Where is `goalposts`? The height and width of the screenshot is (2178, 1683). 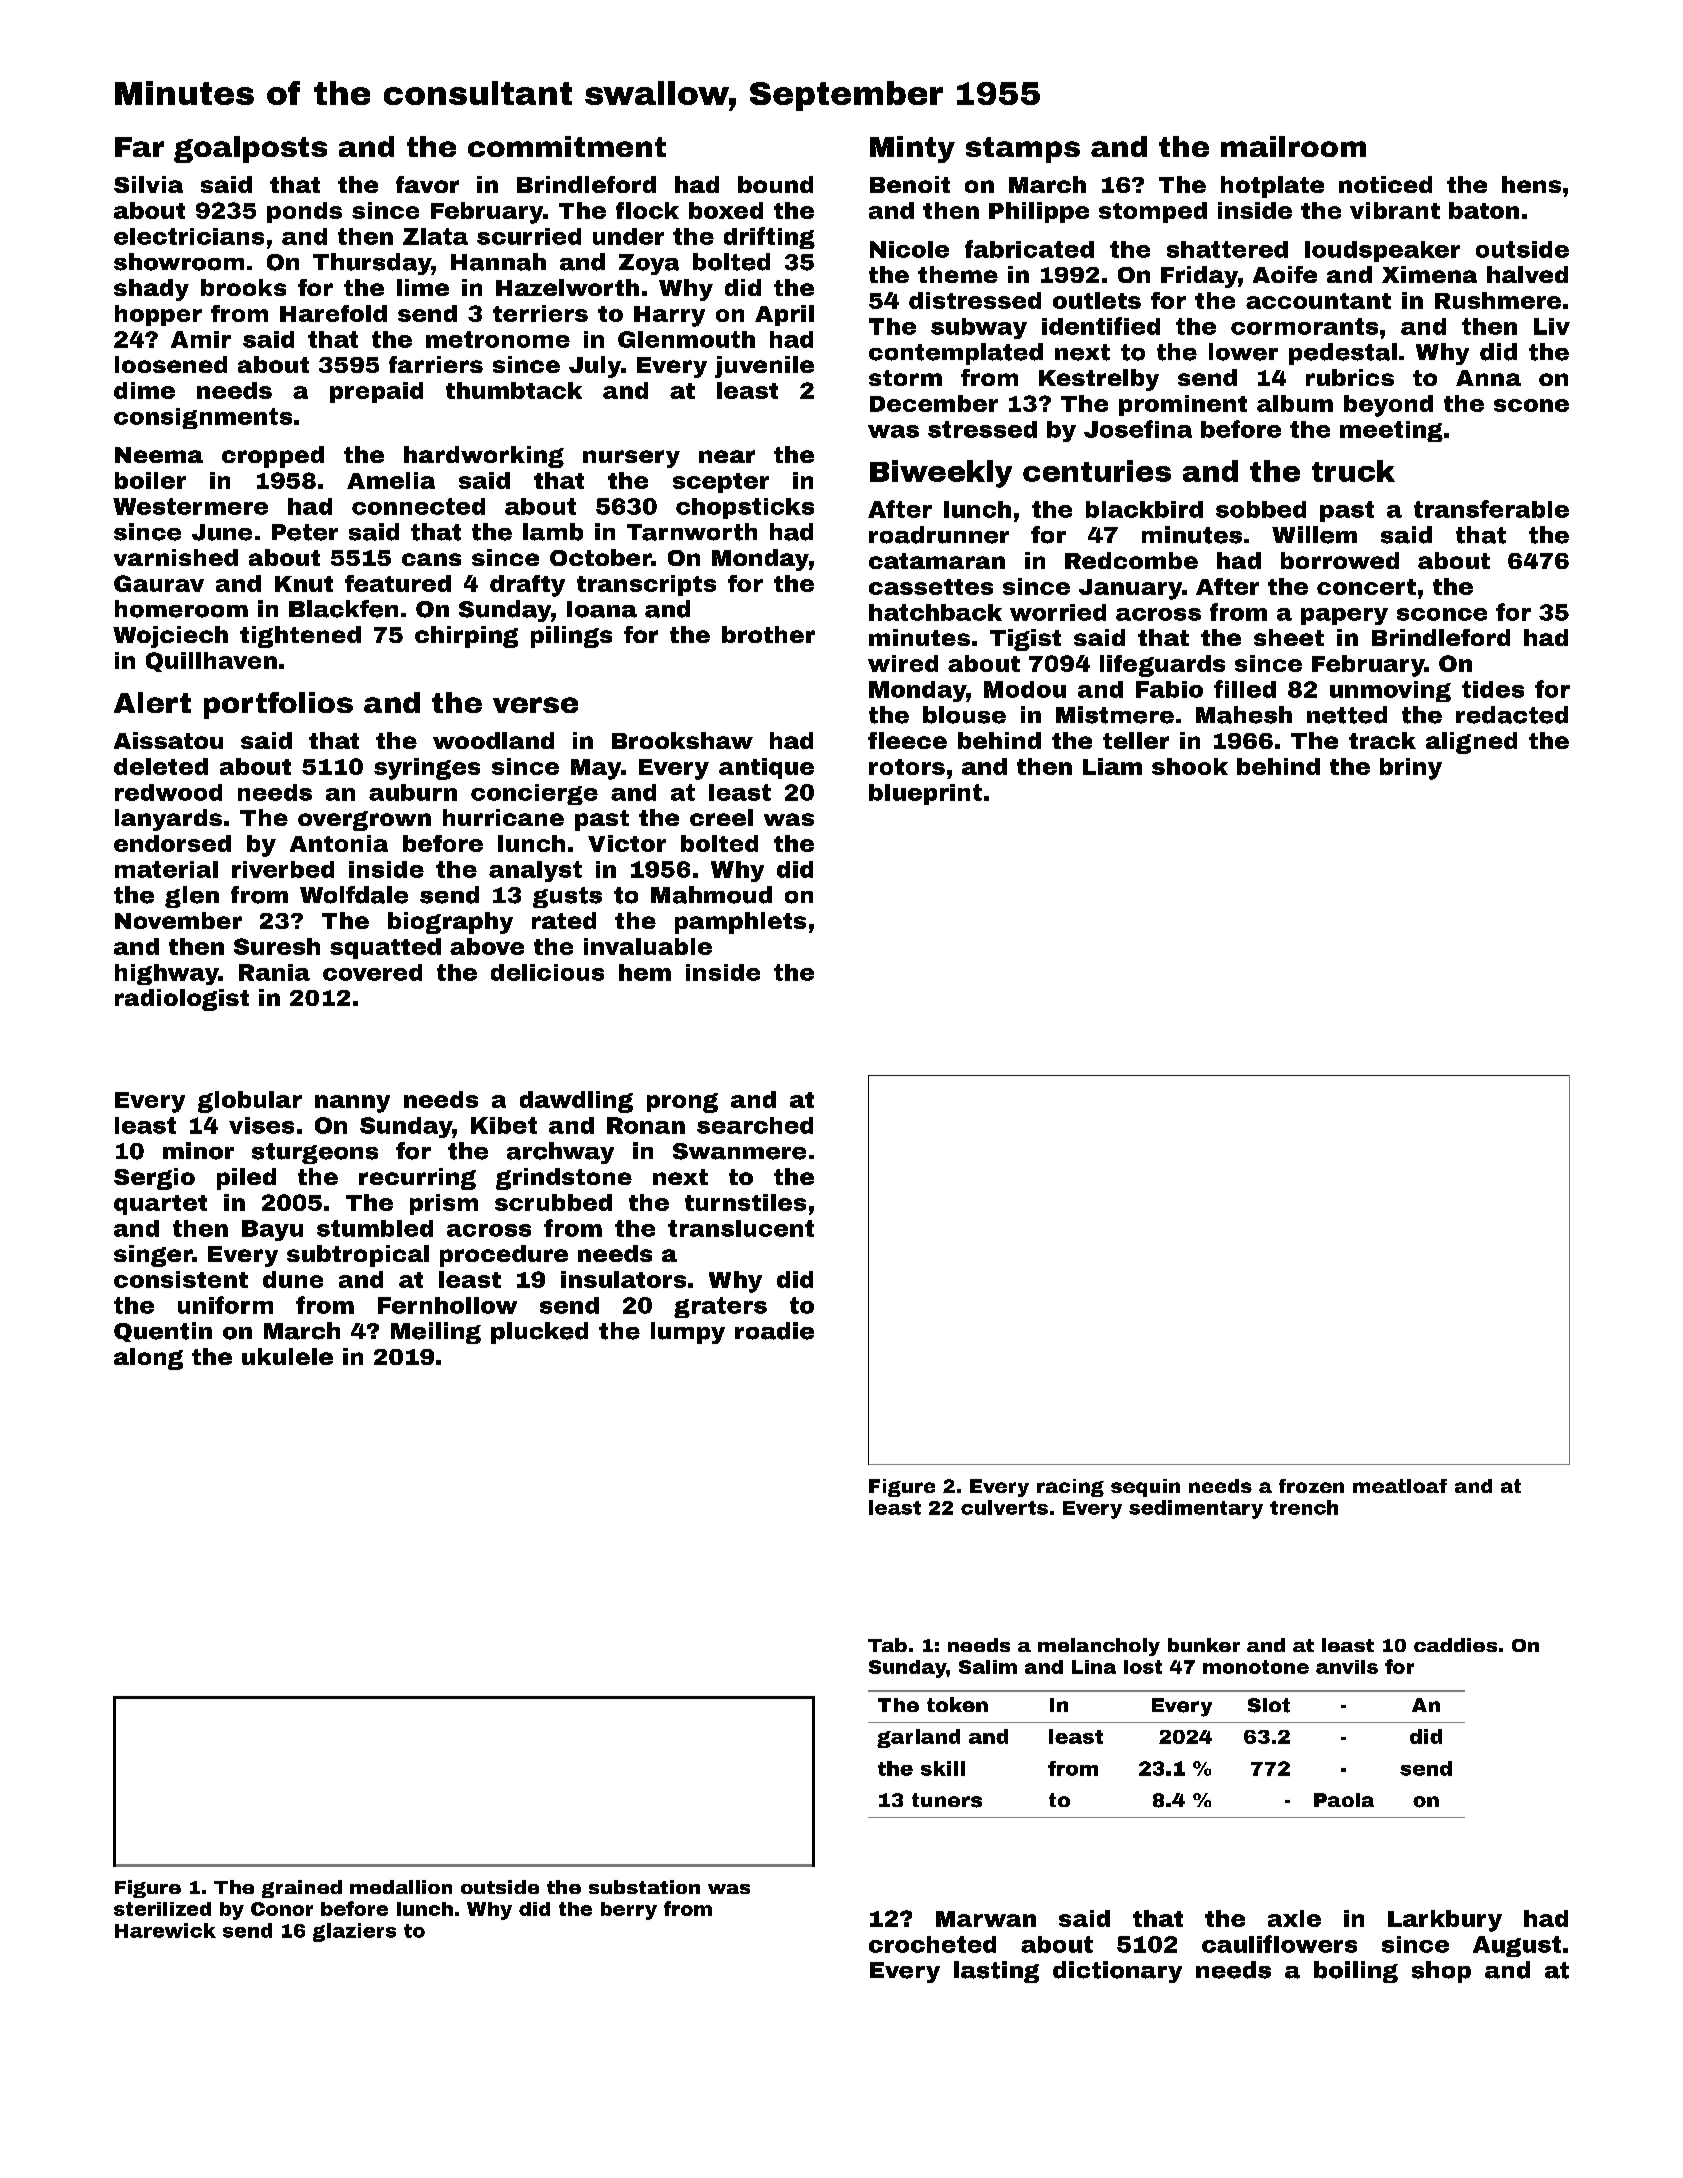
goalposts is located at coordinates (250, 149).
